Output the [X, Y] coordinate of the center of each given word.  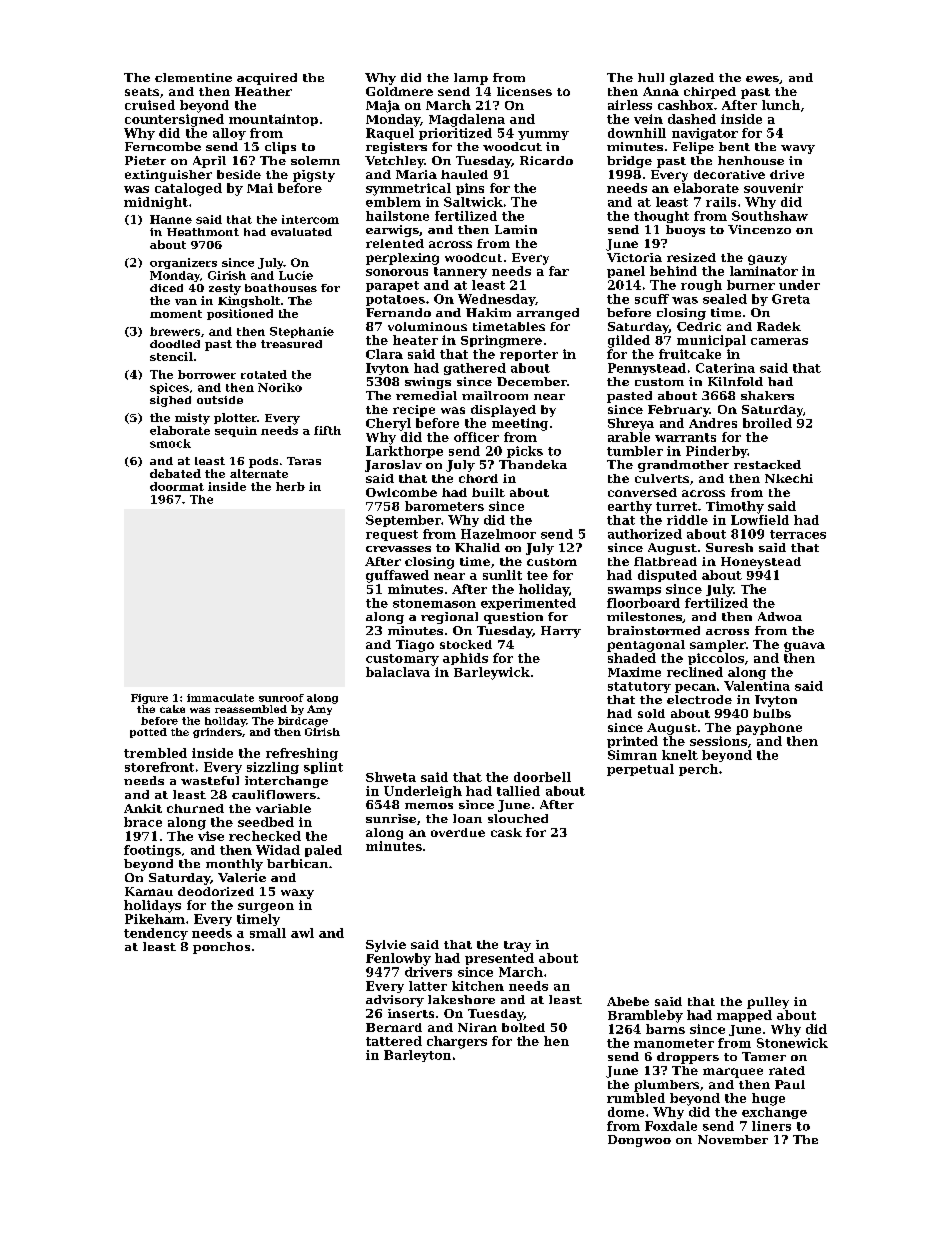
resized [691, 257]
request [392, 535]
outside [220, 400]
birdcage [303, 722]
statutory [639, 687]
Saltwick [473, 202]
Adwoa [780, 616]
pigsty [314, 176]
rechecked [265, 836]
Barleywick [492, 673]
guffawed [397, 576]
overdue [458, 832]
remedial [426, 395]
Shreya [631, 424]
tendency [156, 934]
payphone [769, 729]
